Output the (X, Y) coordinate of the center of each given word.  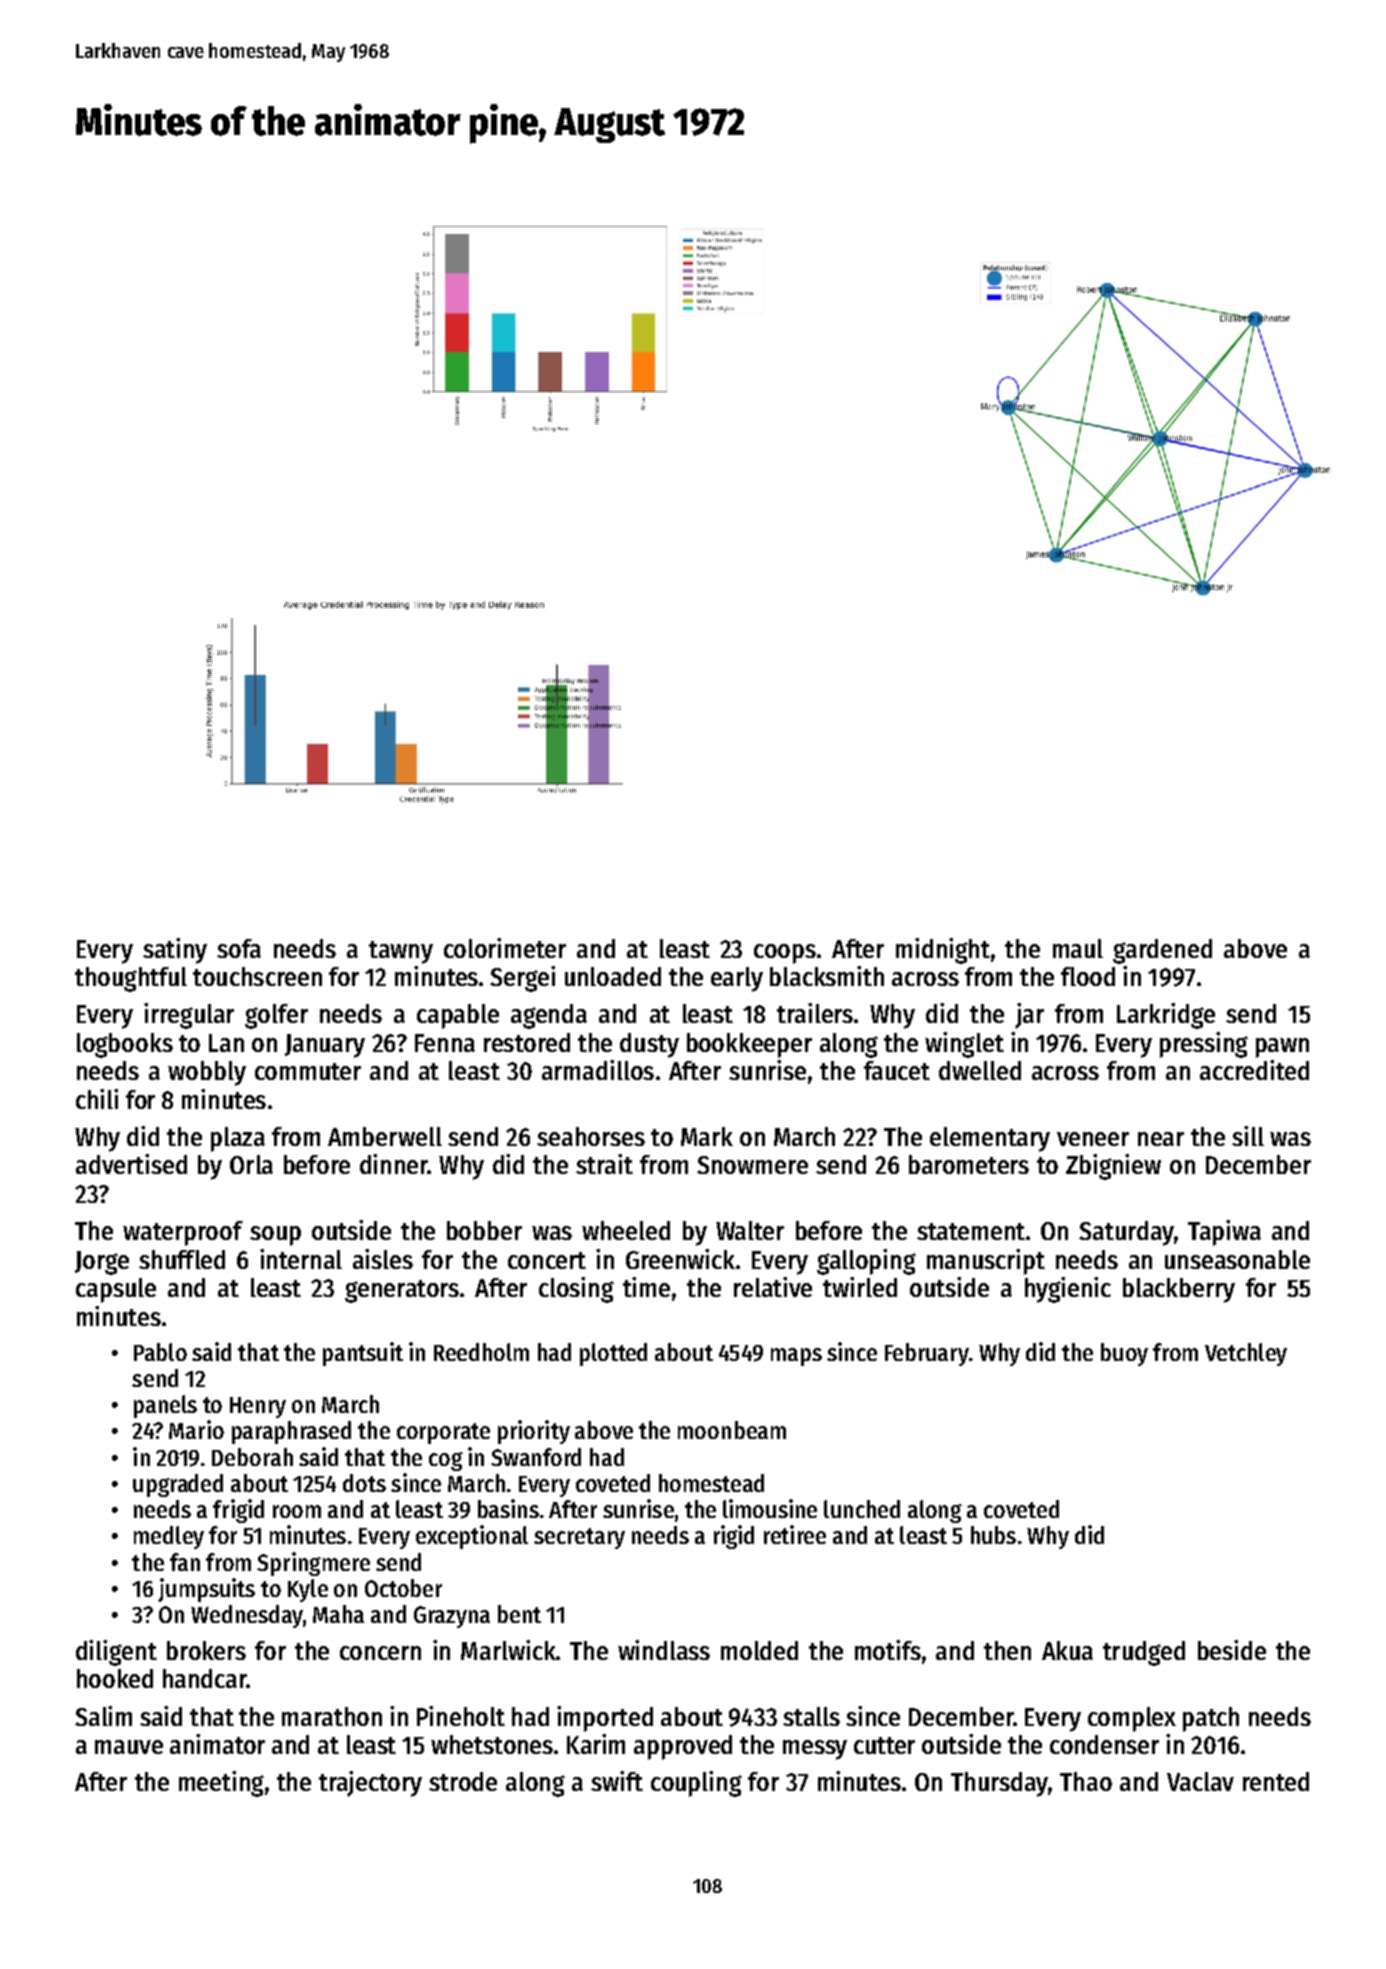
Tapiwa (1224, 1233)
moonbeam (732, 1430)
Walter (750, 1230)
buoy (1124, 1354)
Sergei (522, 979)
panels (165, 1406)
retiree (795, 1534)
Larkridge (1166, 1016)
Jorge (102, 1263)
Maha (338, 1614)
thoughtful (131, 979)
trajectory (370, 1784)
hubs (993, 1535)
